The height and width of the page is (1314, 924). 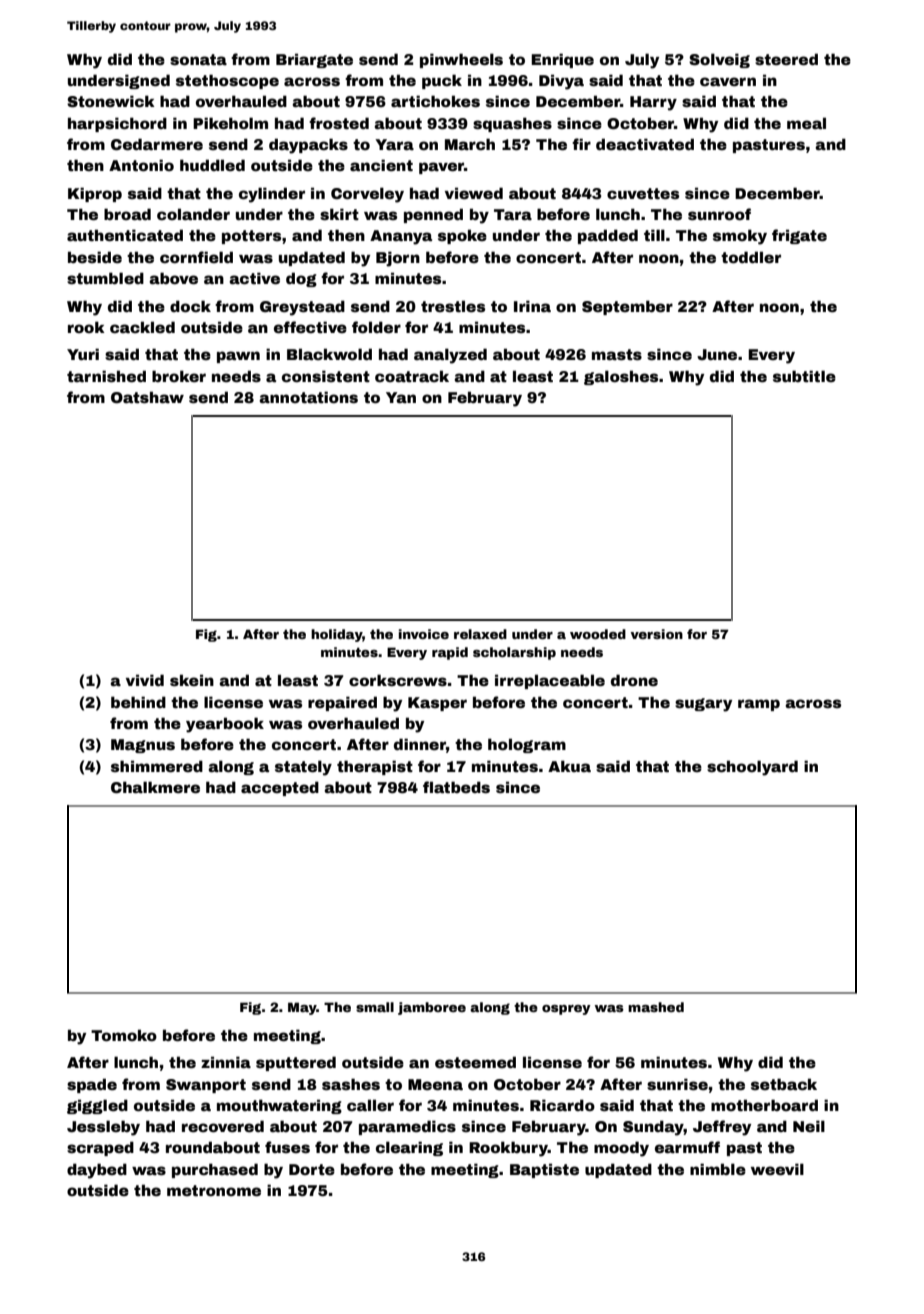 What do you see at coordinates (759, 705) in the page?
I see `ramp` at bounding box center [759, 705].
